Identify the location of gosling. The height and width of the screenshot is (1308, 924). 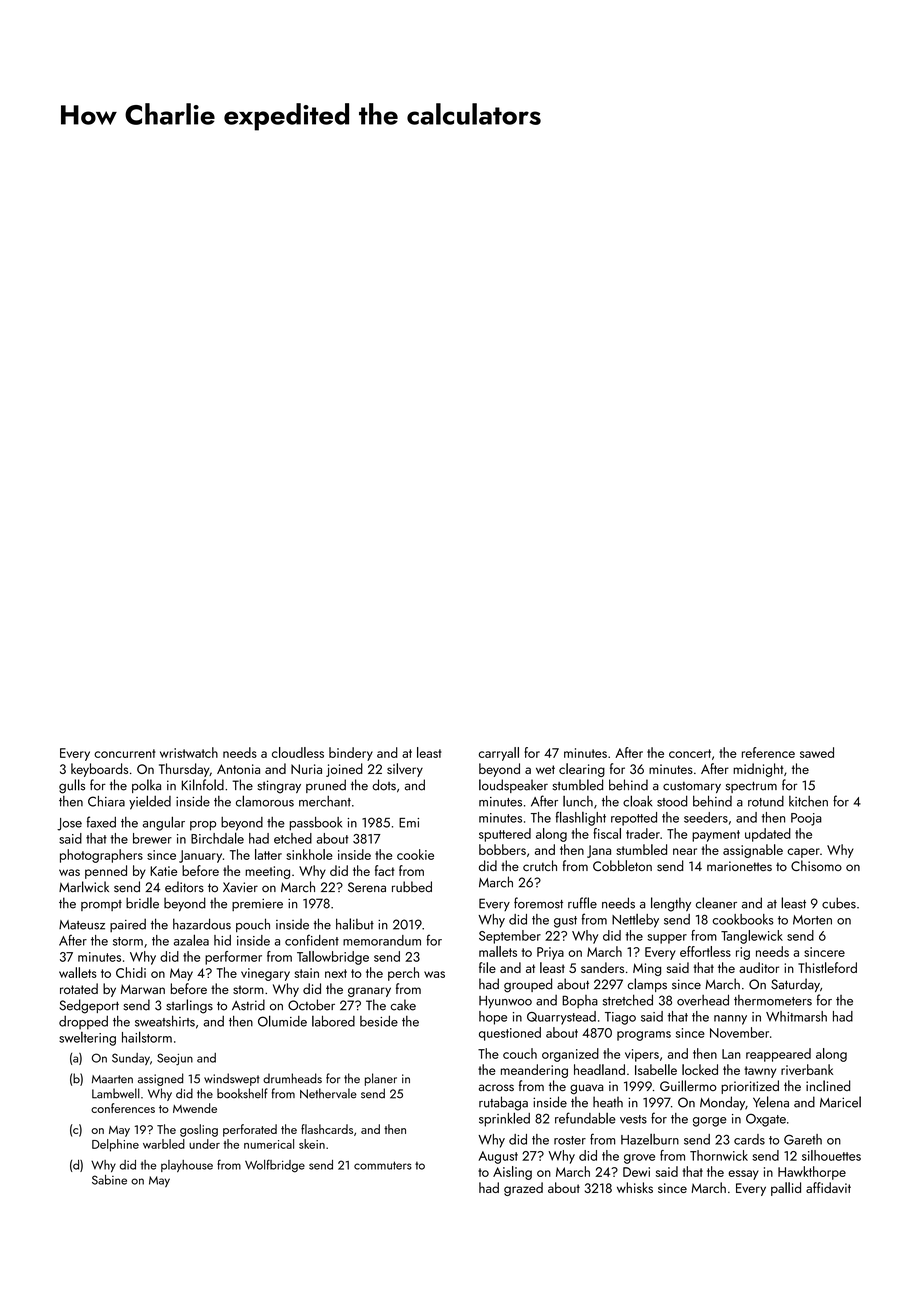
(199, 1130).
